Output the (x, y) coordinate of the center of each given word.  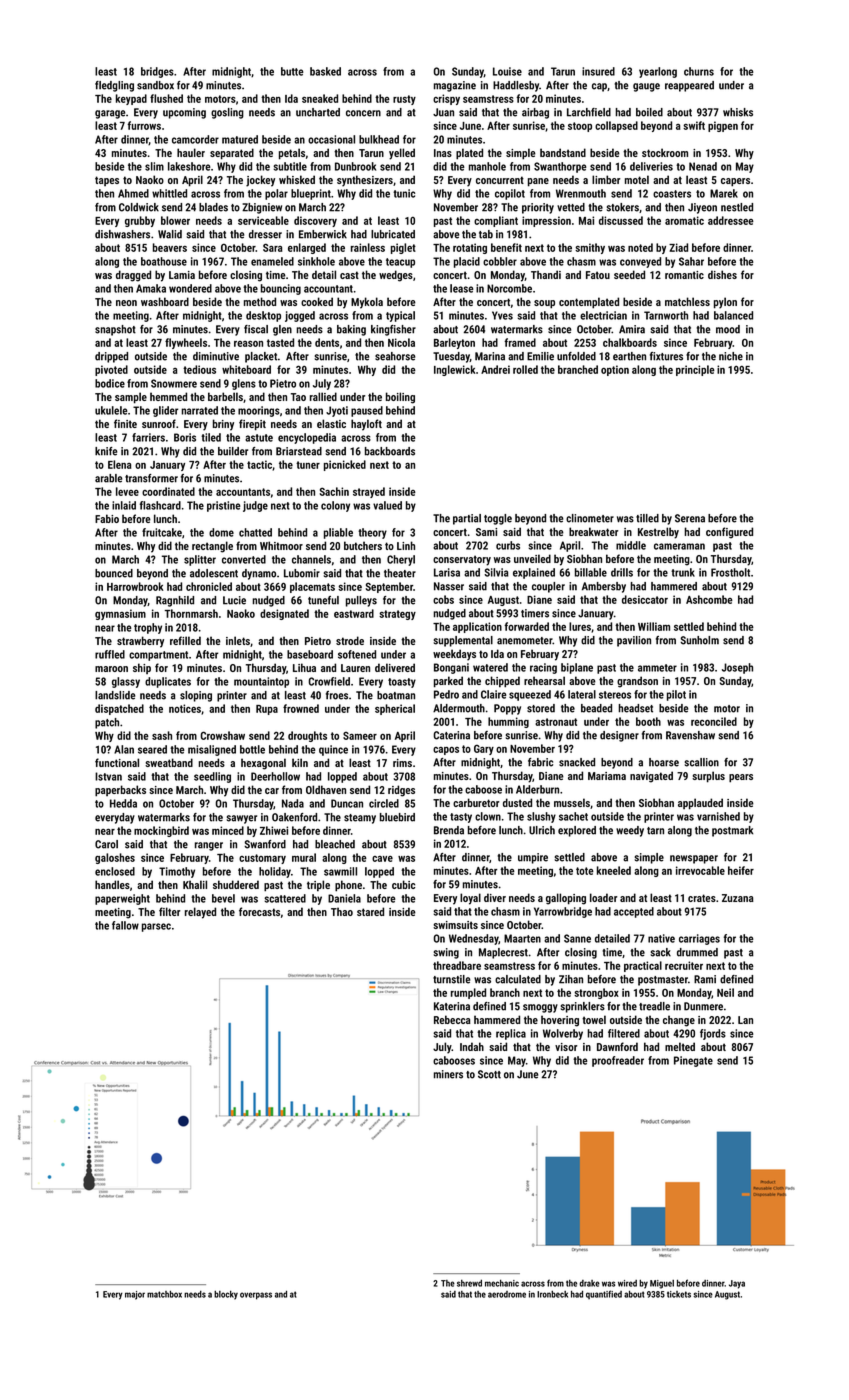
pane (538, 182)
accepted (634, 912)
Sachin (334, 491)
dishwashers (122, 234)
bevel (223, 898)
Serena (690, 518)
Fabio (107, 518)
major (135, 1295)
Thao (342, 911)
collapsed (616, 126)
